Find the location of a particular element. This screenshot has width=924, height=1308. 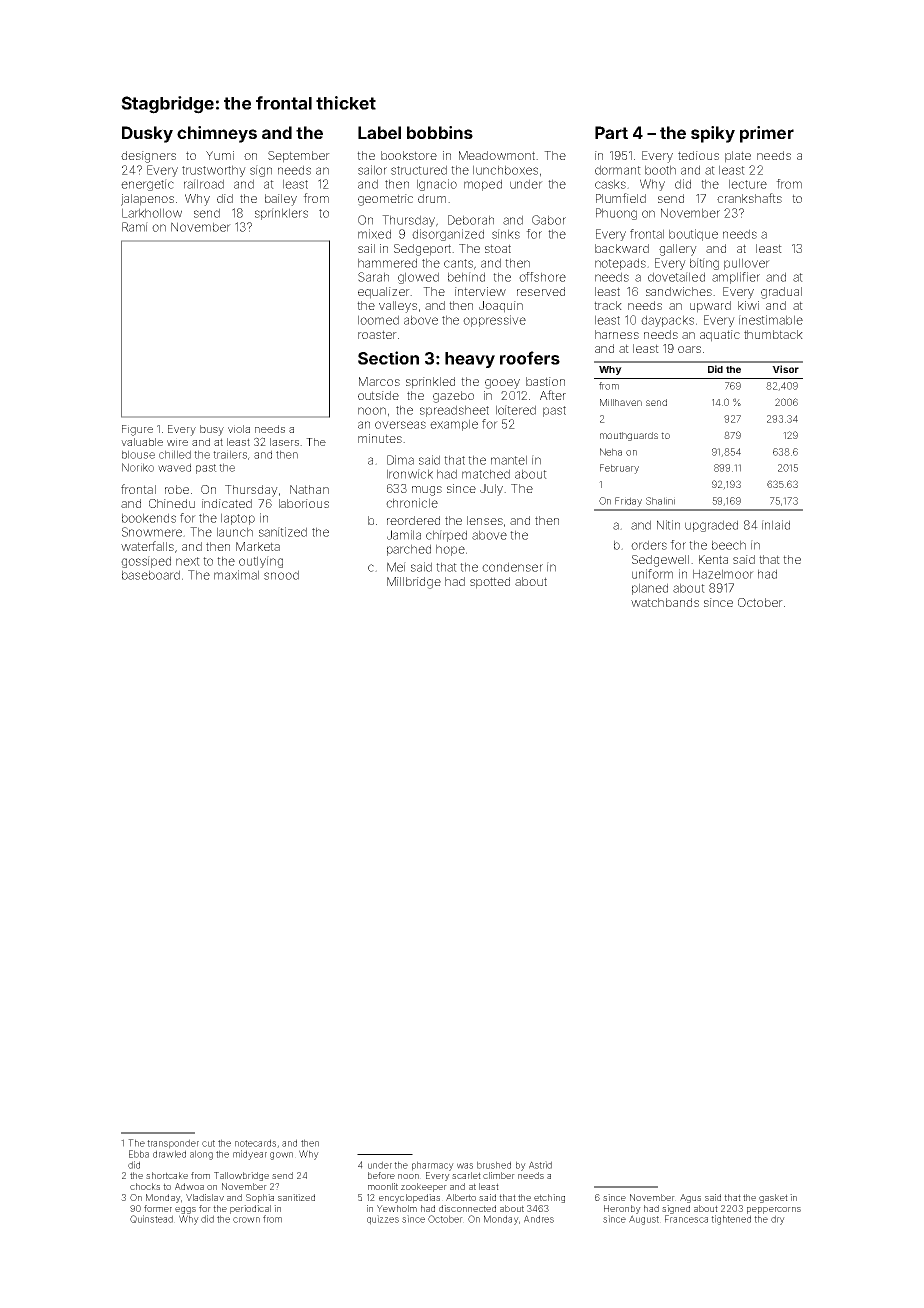

watchbands is located at coordinates (665, 602).
